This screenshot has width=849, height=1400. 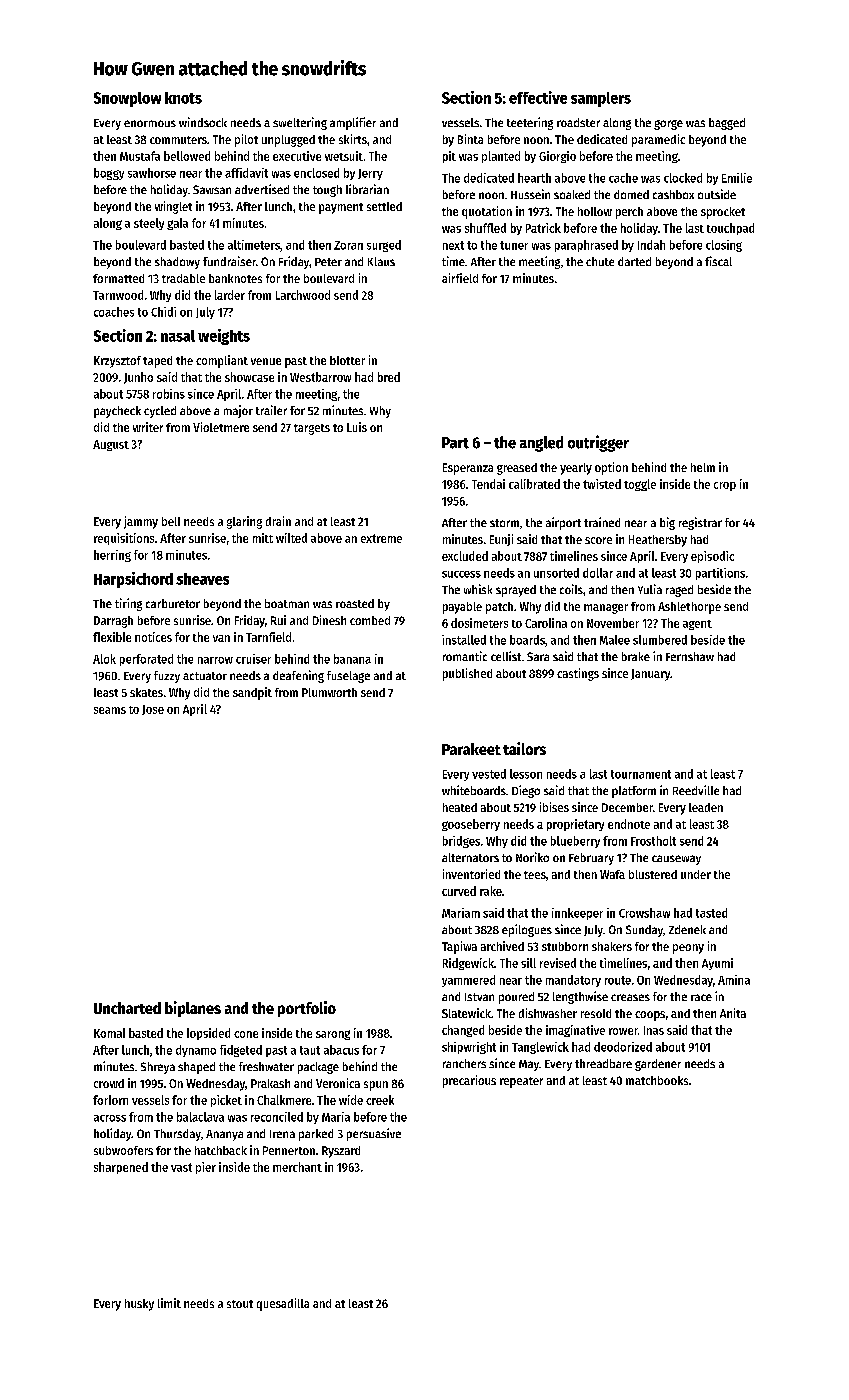 I want to click on seams, so click(x=110, y=710).
